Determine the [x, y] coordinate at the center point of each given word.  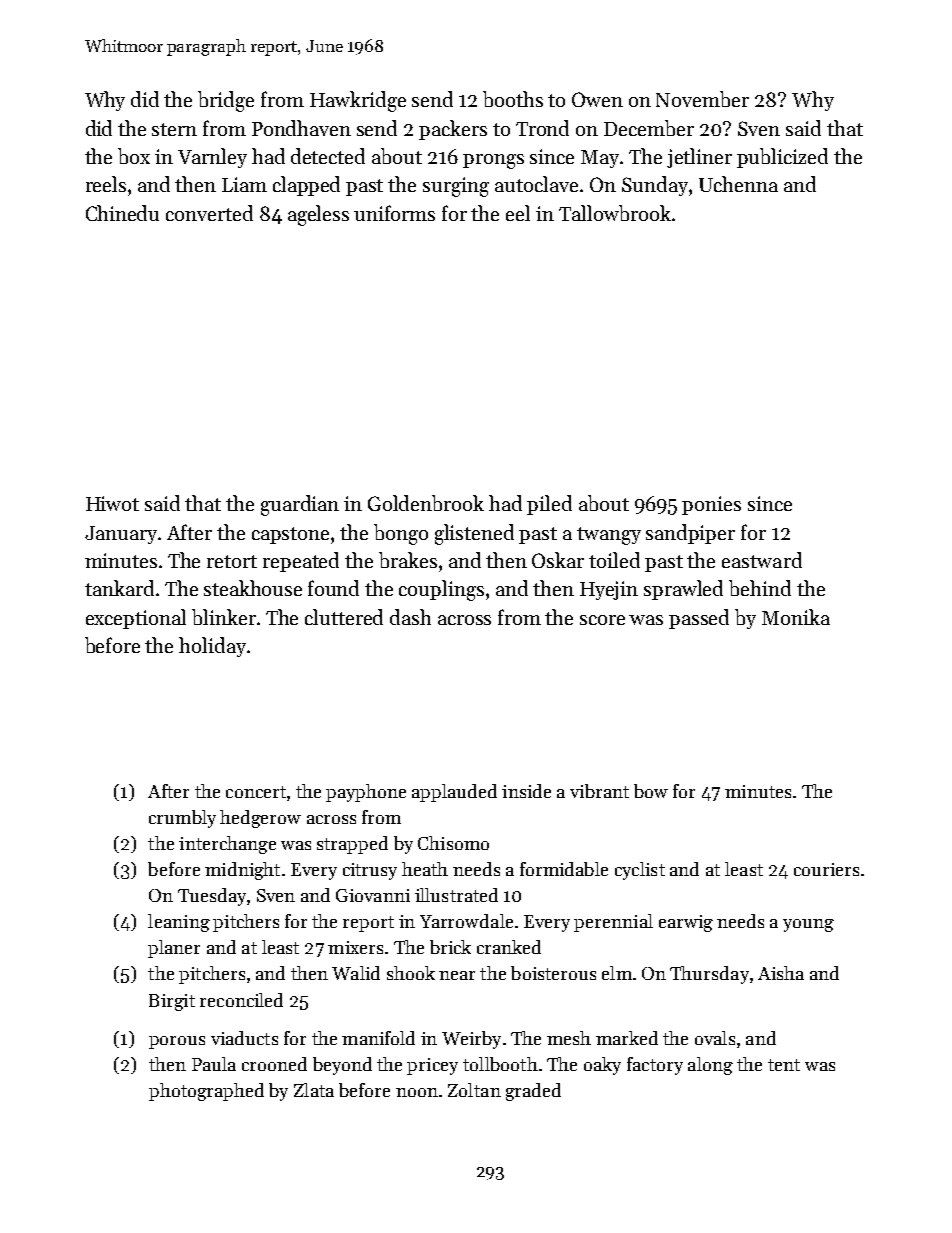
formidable [564, 869]
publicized [782, 158]
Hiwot [112, 503]
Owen [597, 99]
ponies [711, 505]
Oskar [558, 560]
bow [651, 791]
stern [174, 129]
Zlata [314, 1090]
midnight [242, 871]
